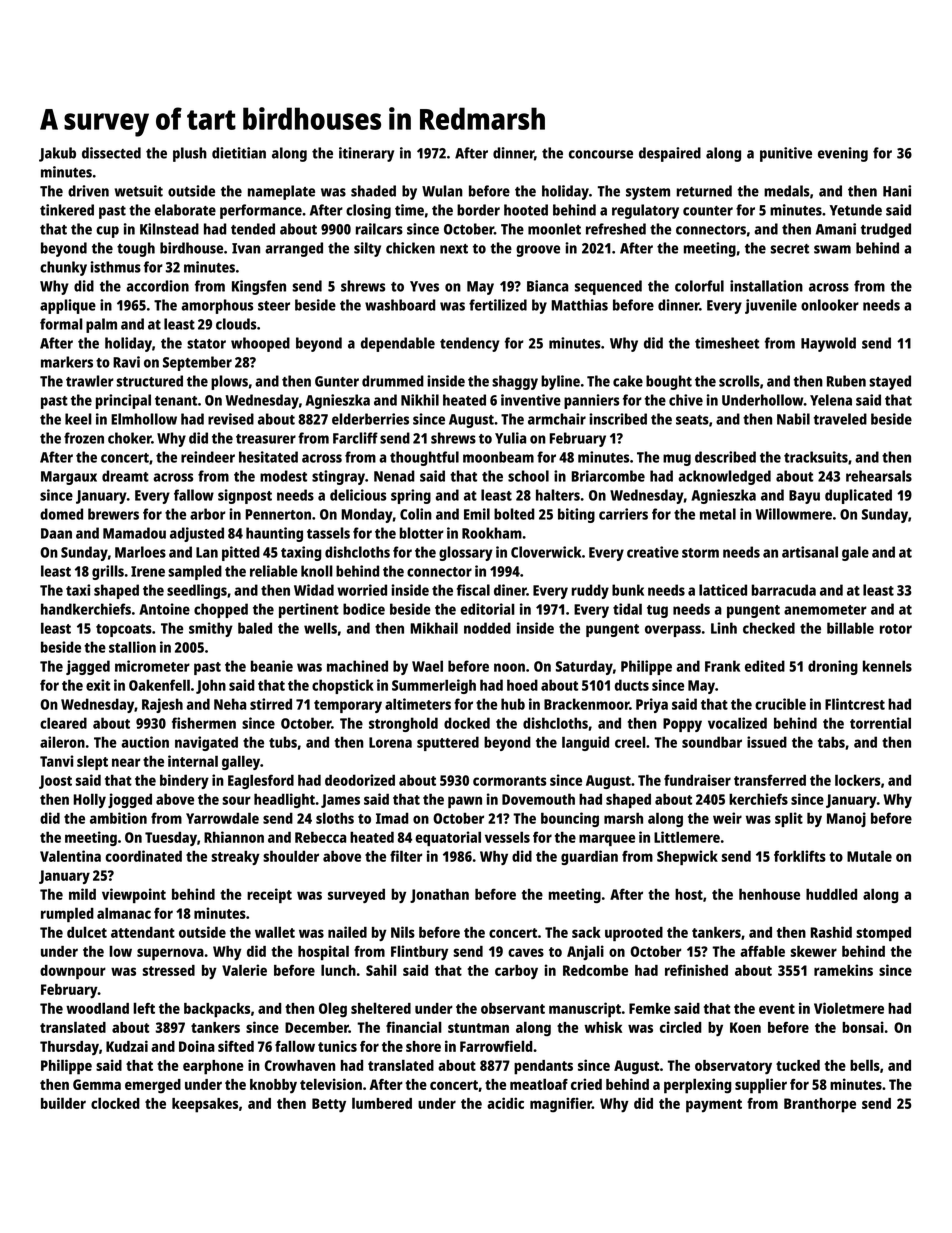  What do you see at coordinates (411, 496) in the screenshot?
I see `spring` at bounding box center [411, 496].
